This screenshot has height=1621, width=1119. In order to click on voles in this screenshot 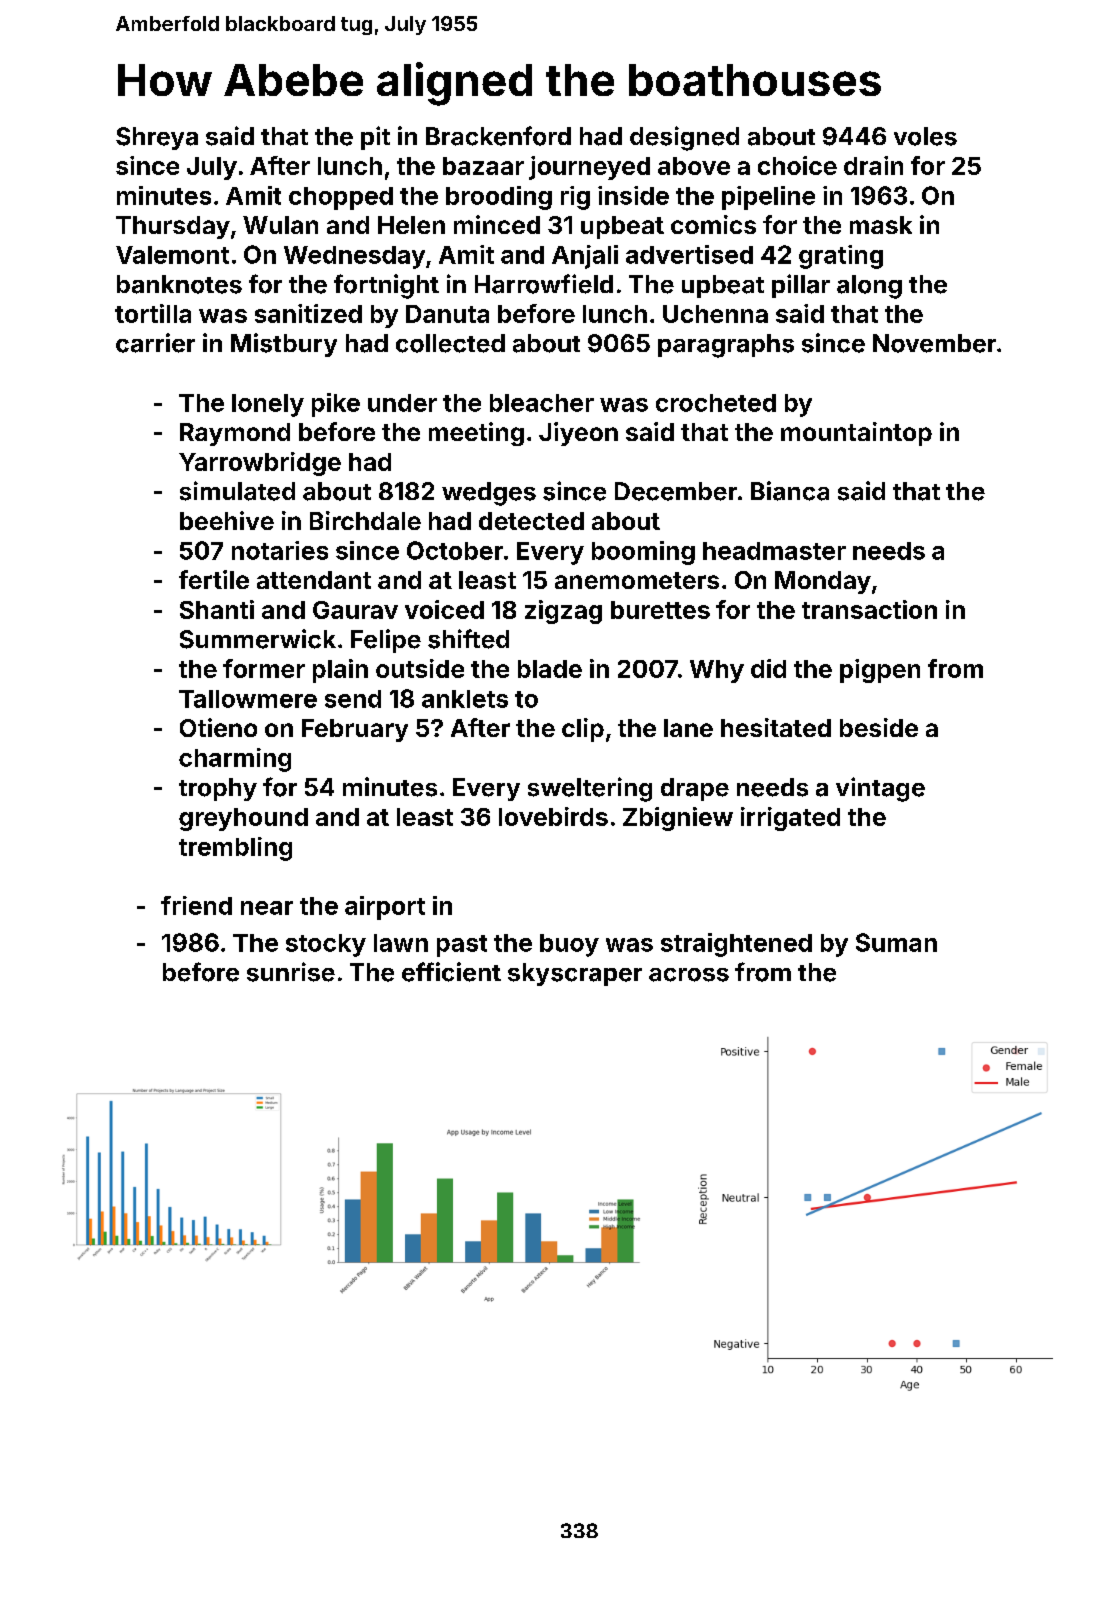, I will do `click(925, 136)`.
